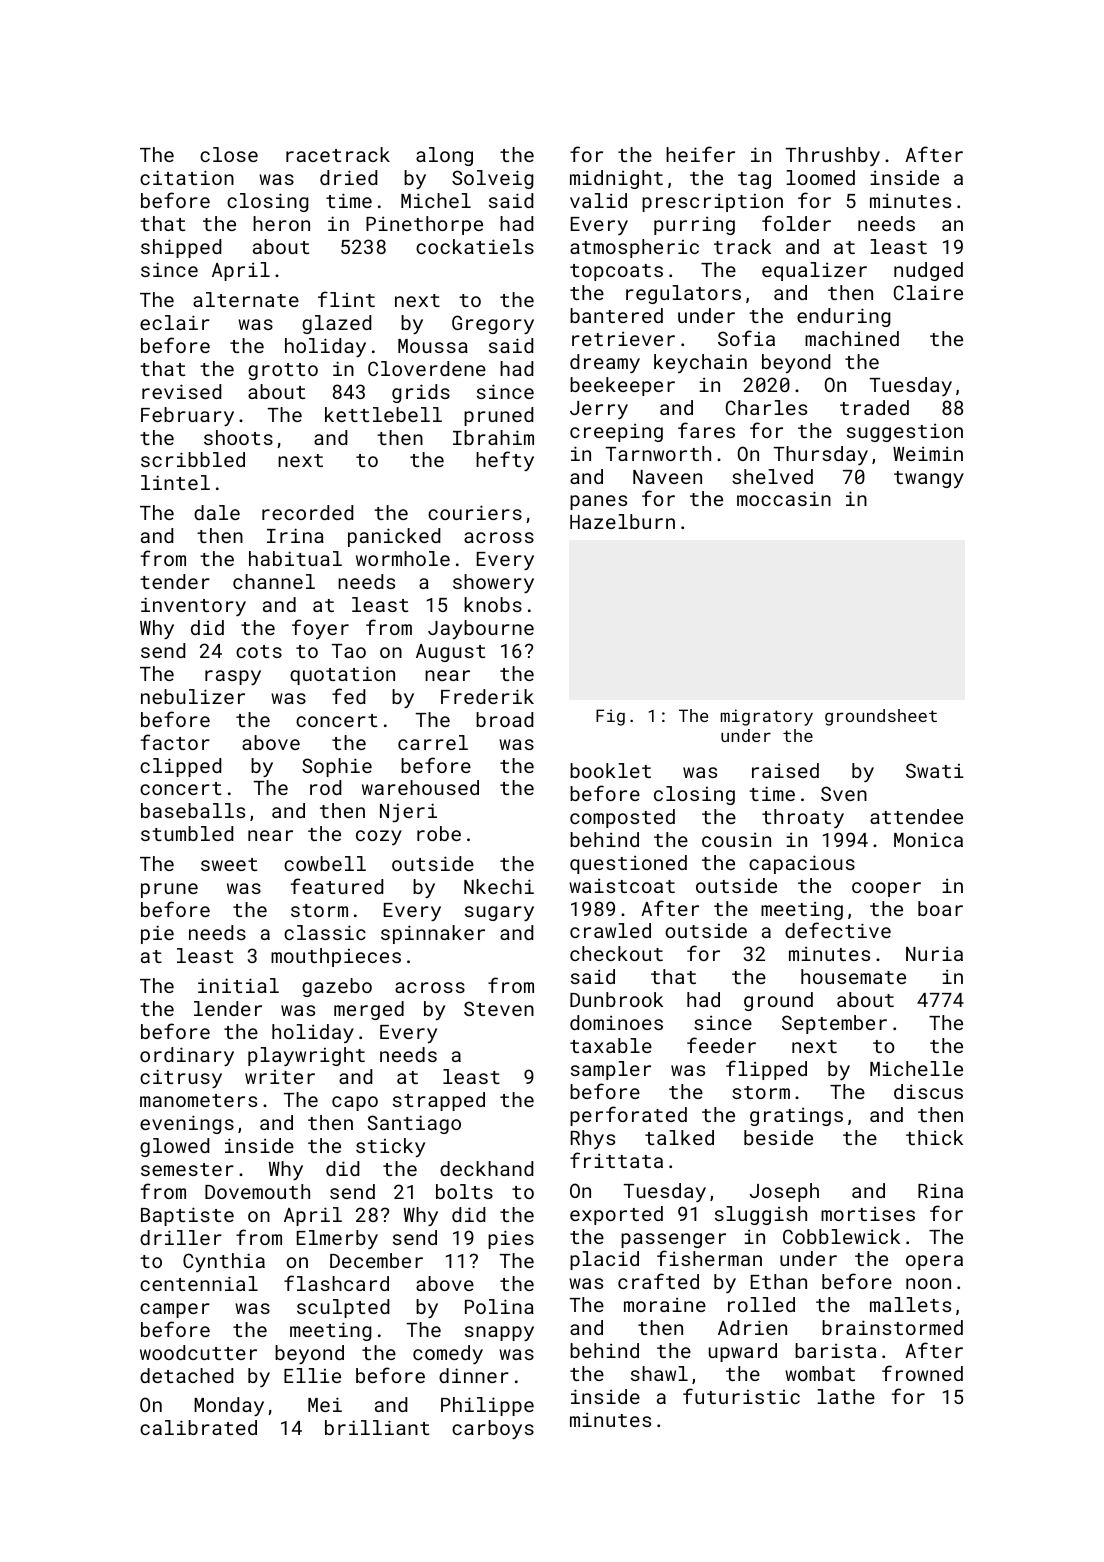  Describe the element at coordinates (838, 930) in the screenshot. I see `defective` at that location.
